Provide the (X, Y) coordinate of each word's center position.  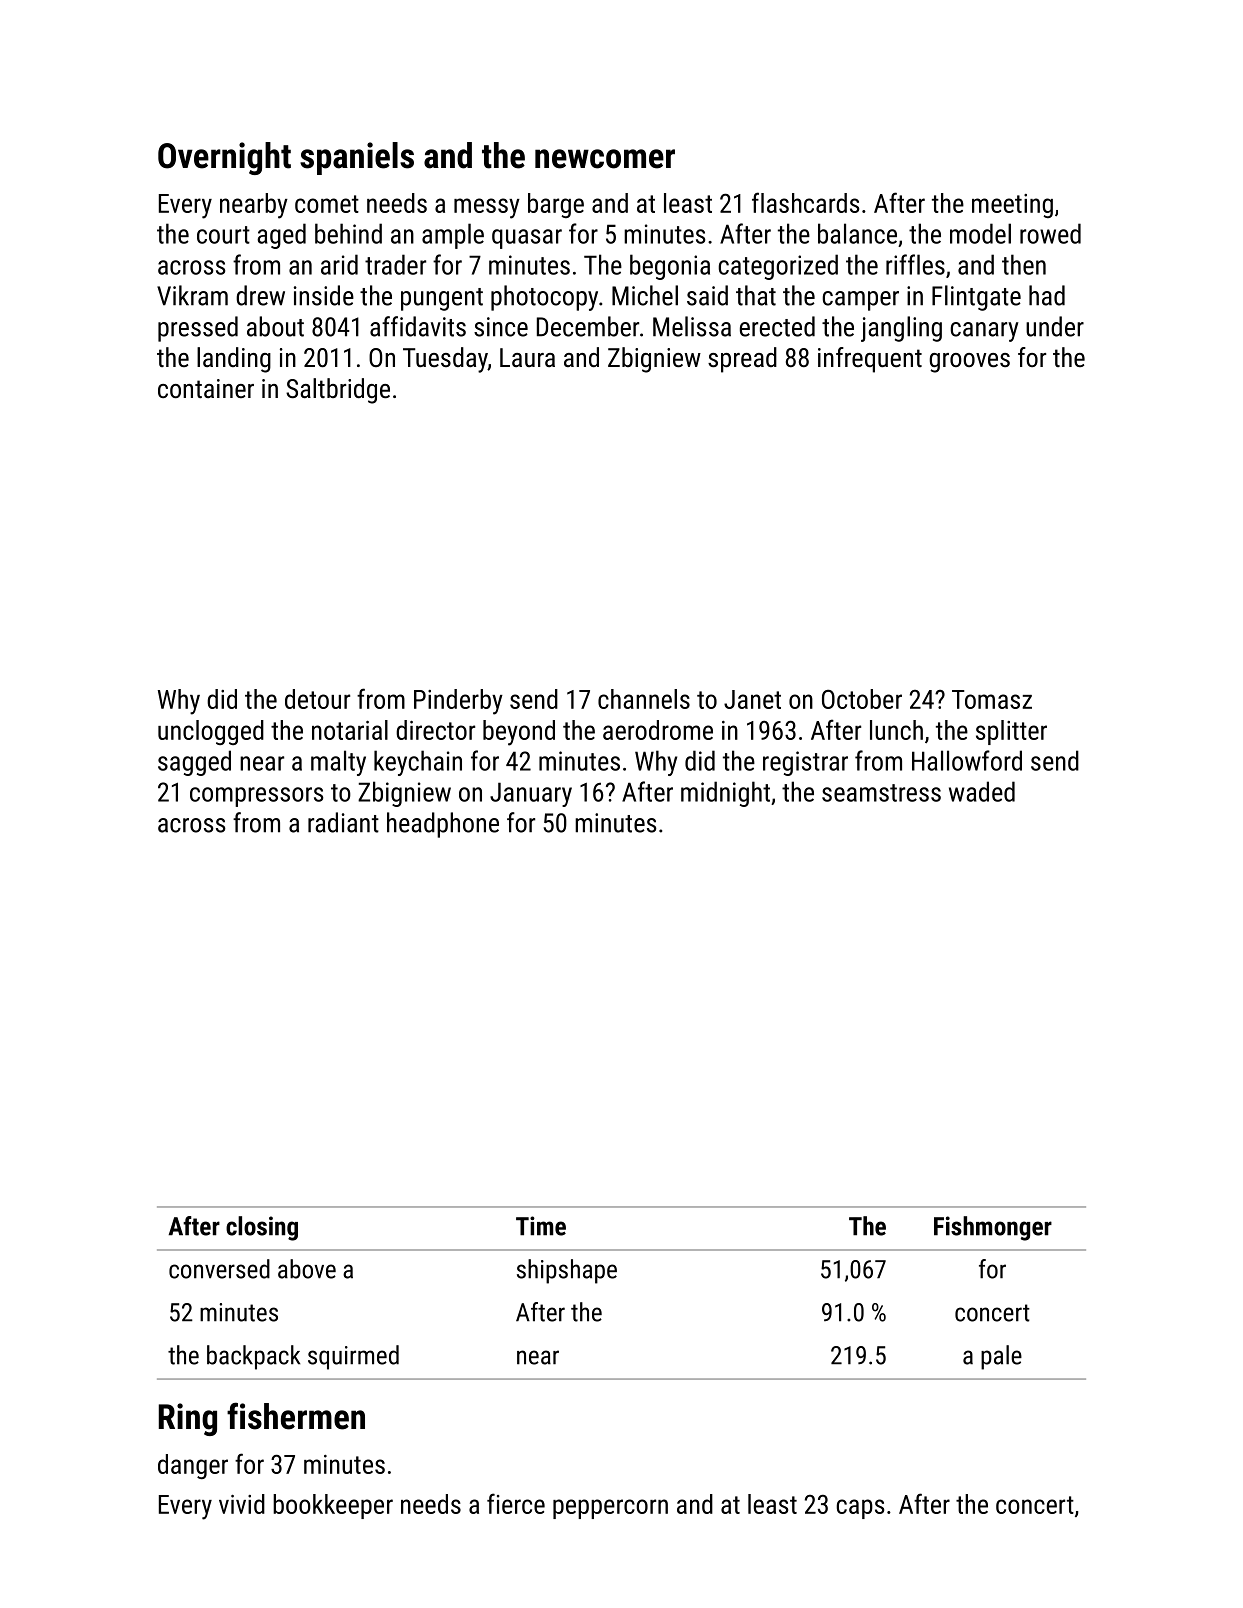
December (588, 326)
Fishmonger (993, 1228)
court (223, 235)
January (531, 794)
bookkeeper (333, 1506)
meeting (1012, 206)
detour (317, 699)
